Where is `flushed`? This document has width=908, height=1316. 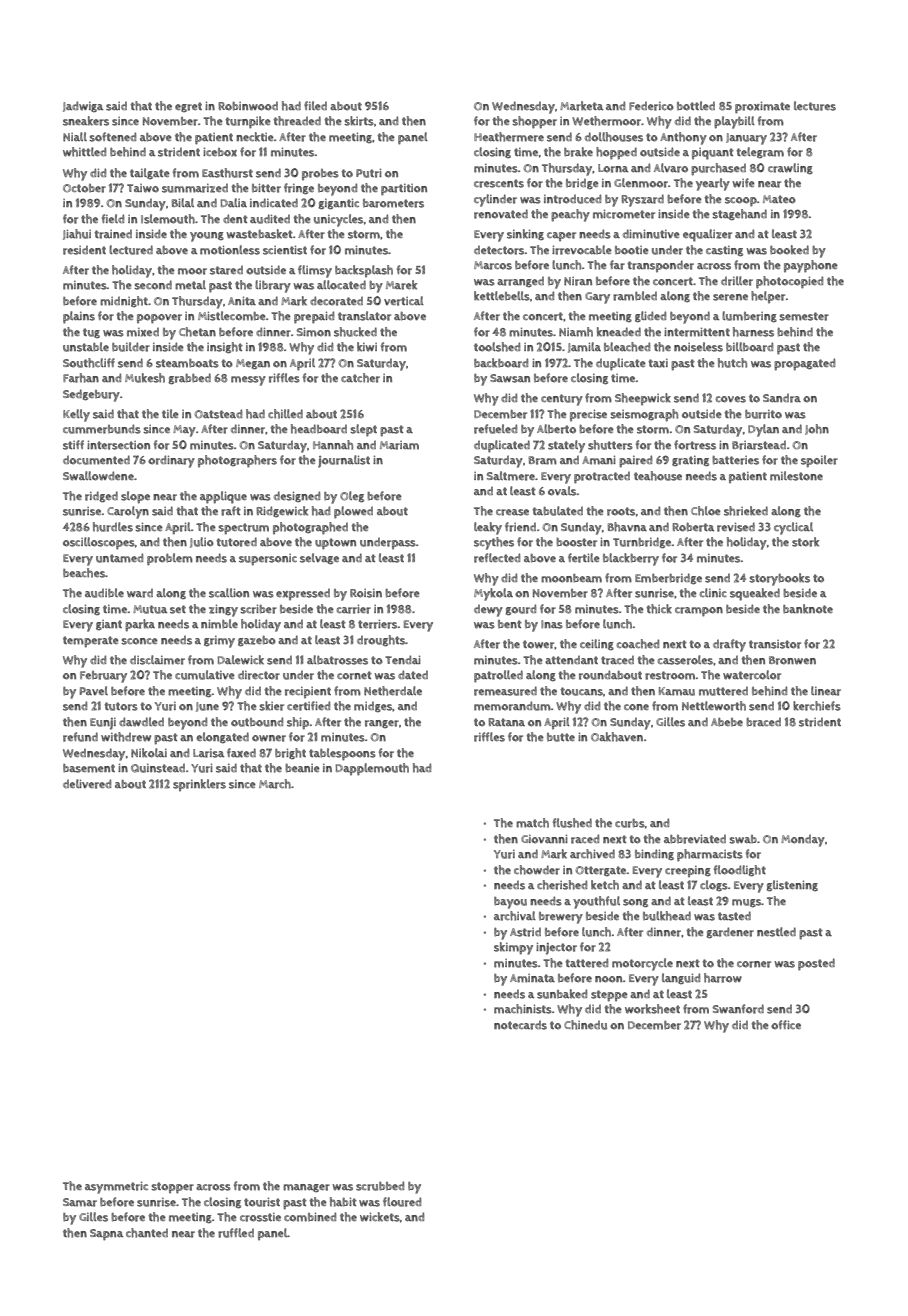
flushed is located at coordinates (572, 823).
